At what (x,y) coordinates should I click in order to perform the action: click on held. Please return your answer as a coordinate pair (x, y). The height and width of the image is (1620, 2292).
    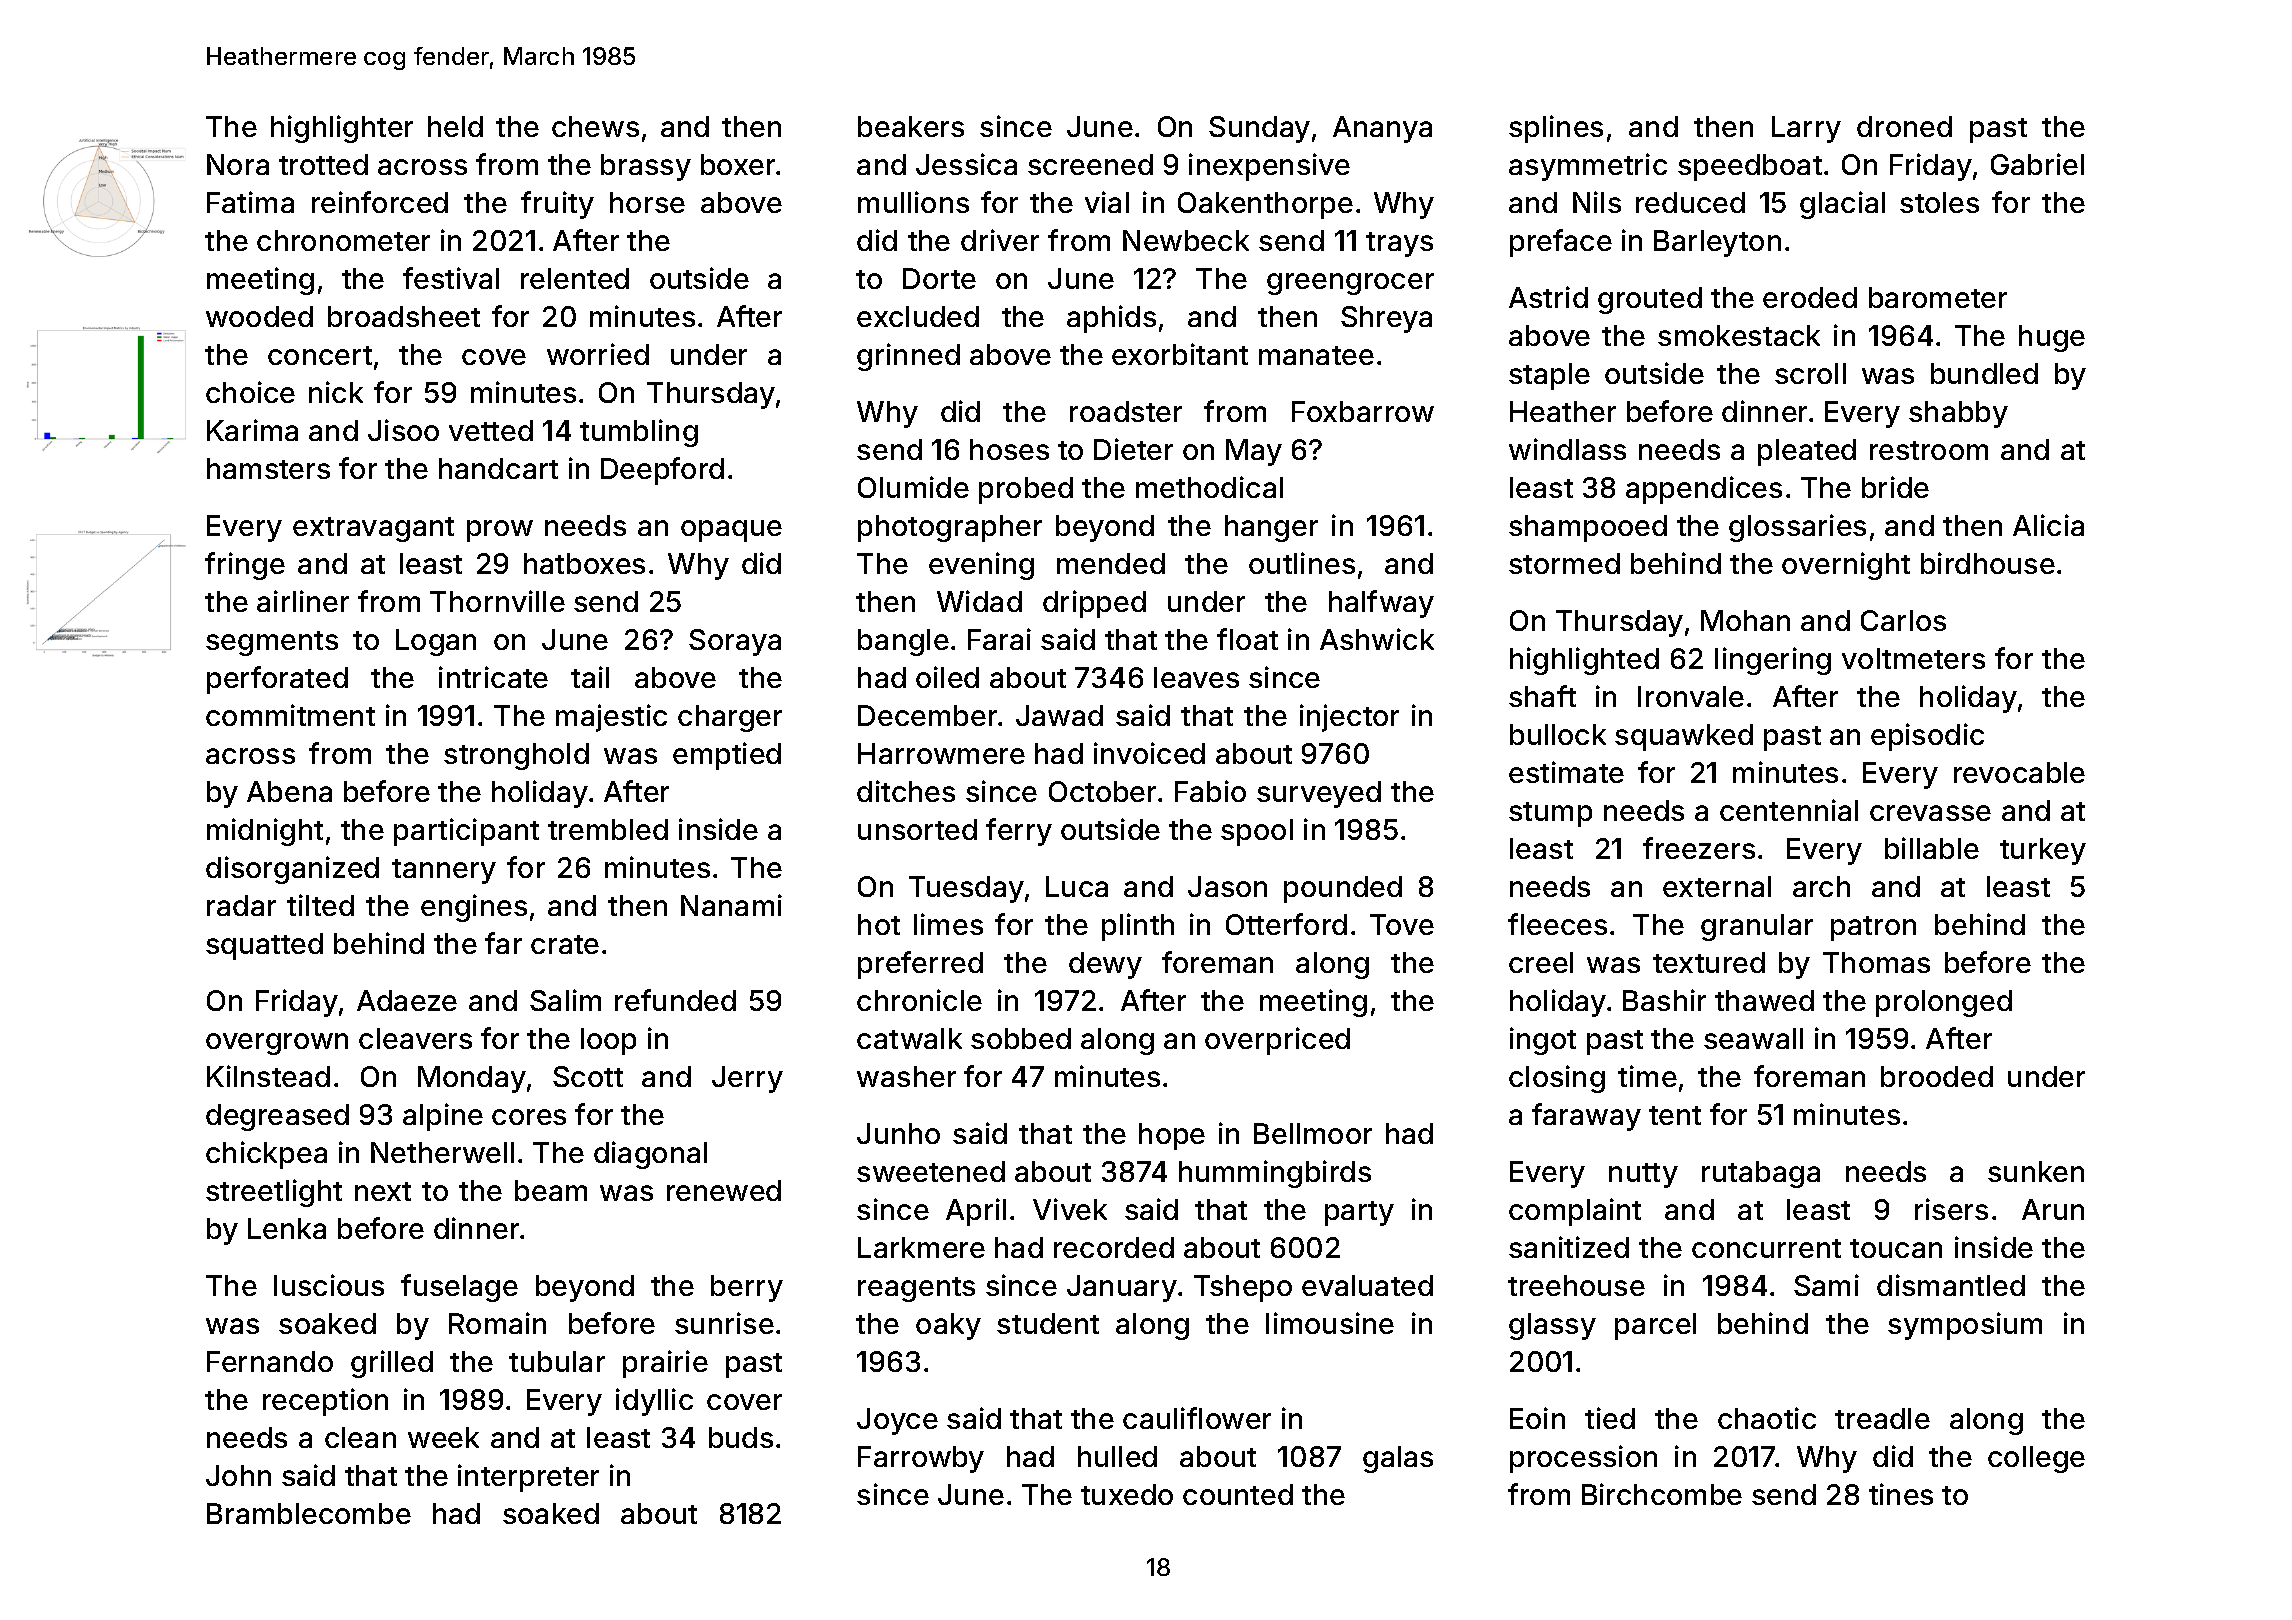
    Looking at the image, I should click on (455, 126).
